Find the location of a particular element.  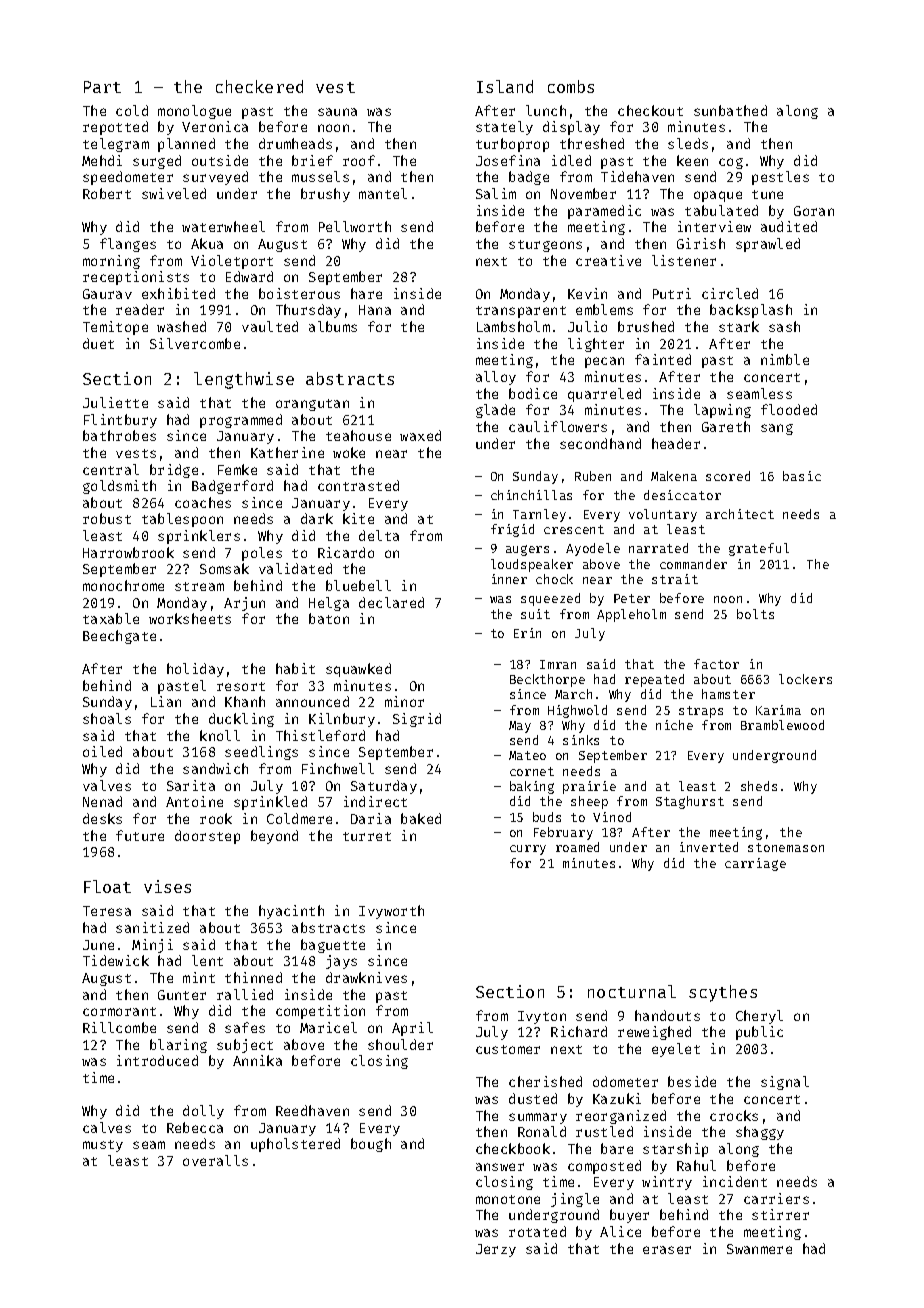

customer is located at coordinates (508, 1049).
